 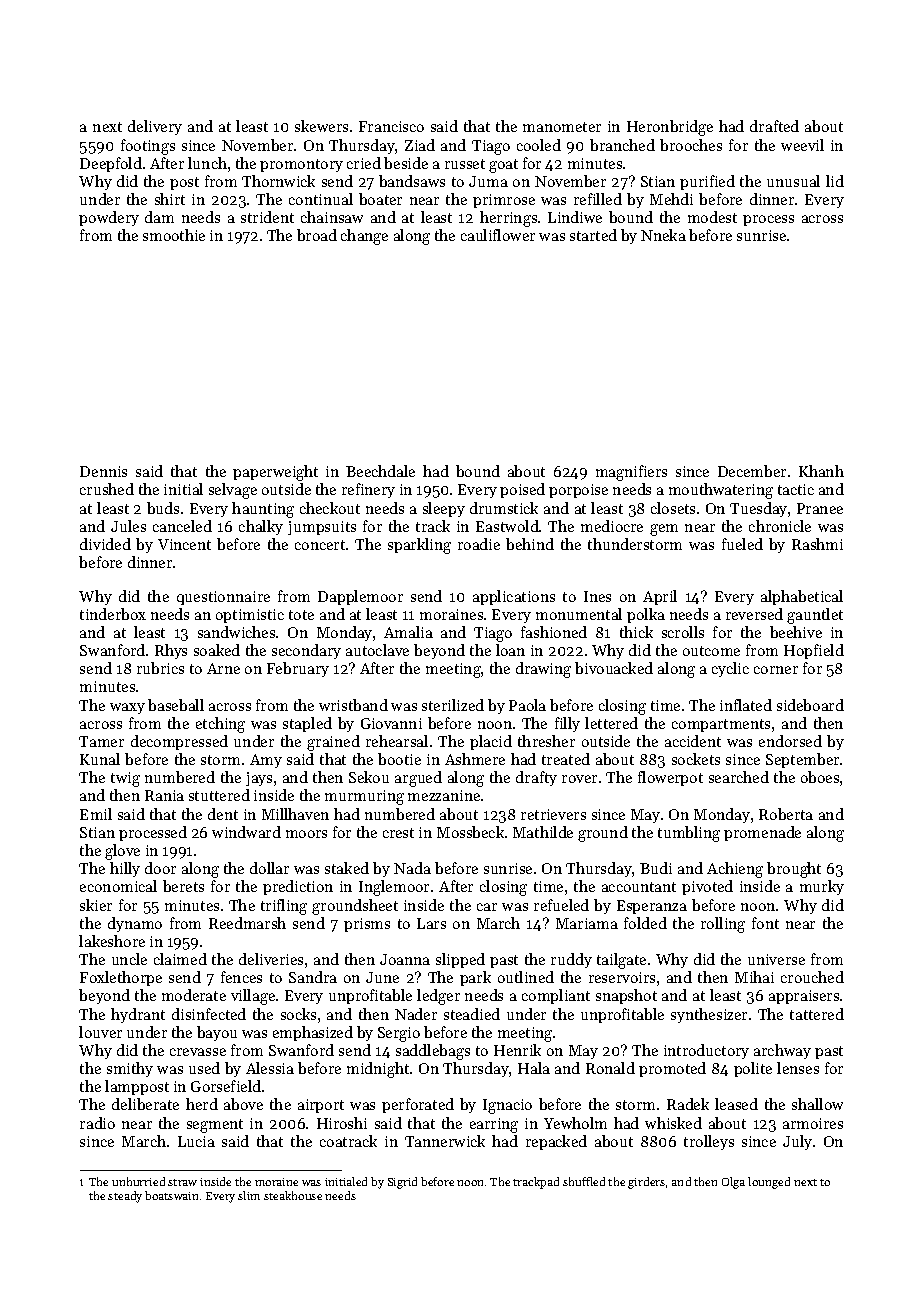 I want to click on Sigrid, so click(x=402, y=1183).
